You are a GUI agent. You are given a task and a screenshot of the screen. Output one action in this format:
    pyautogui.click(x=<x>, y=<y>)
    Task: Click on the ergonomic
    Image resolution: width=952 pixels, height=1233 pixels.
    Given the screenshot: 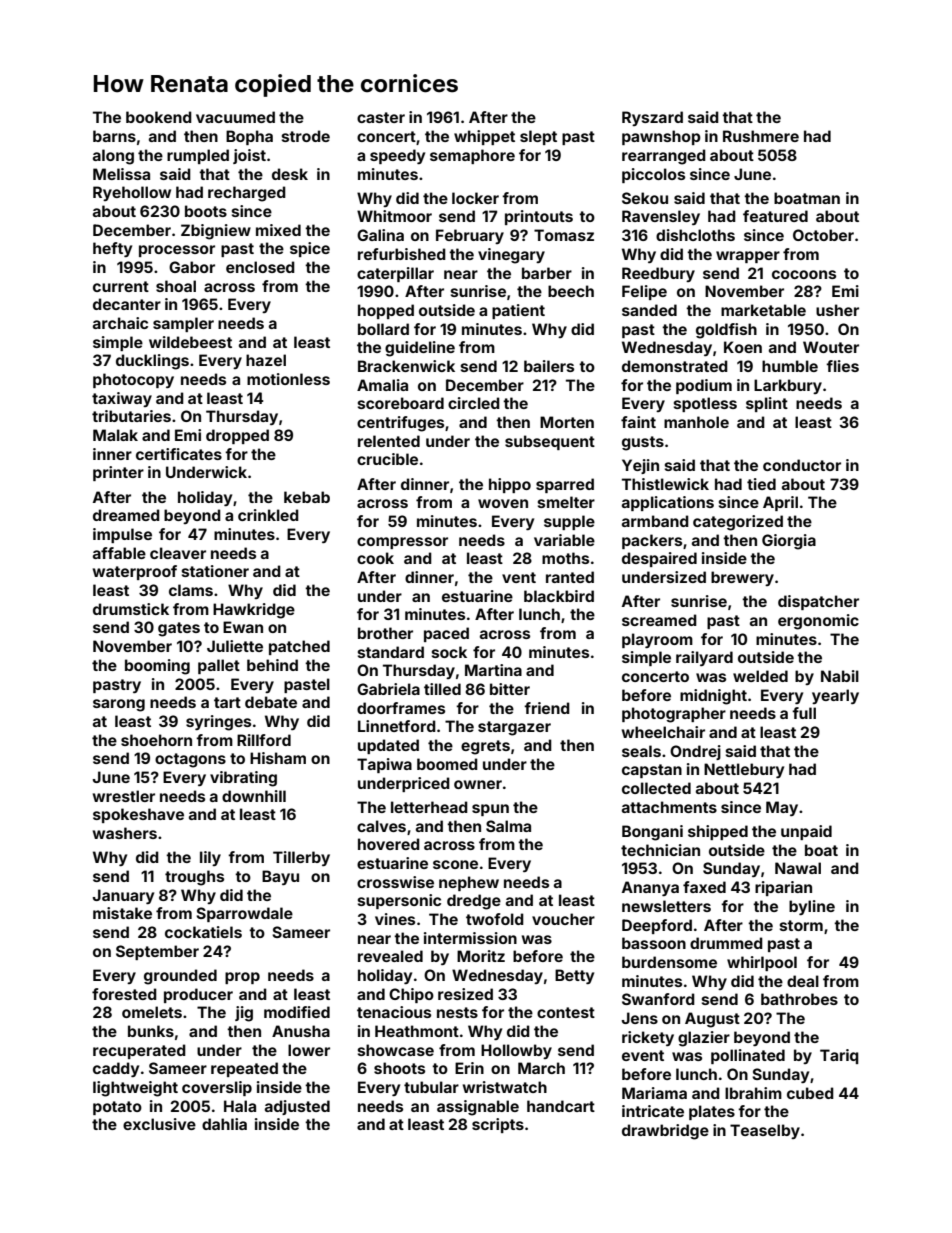 What is the action you would take?
    pyautogui.click(x=818, y=622)
